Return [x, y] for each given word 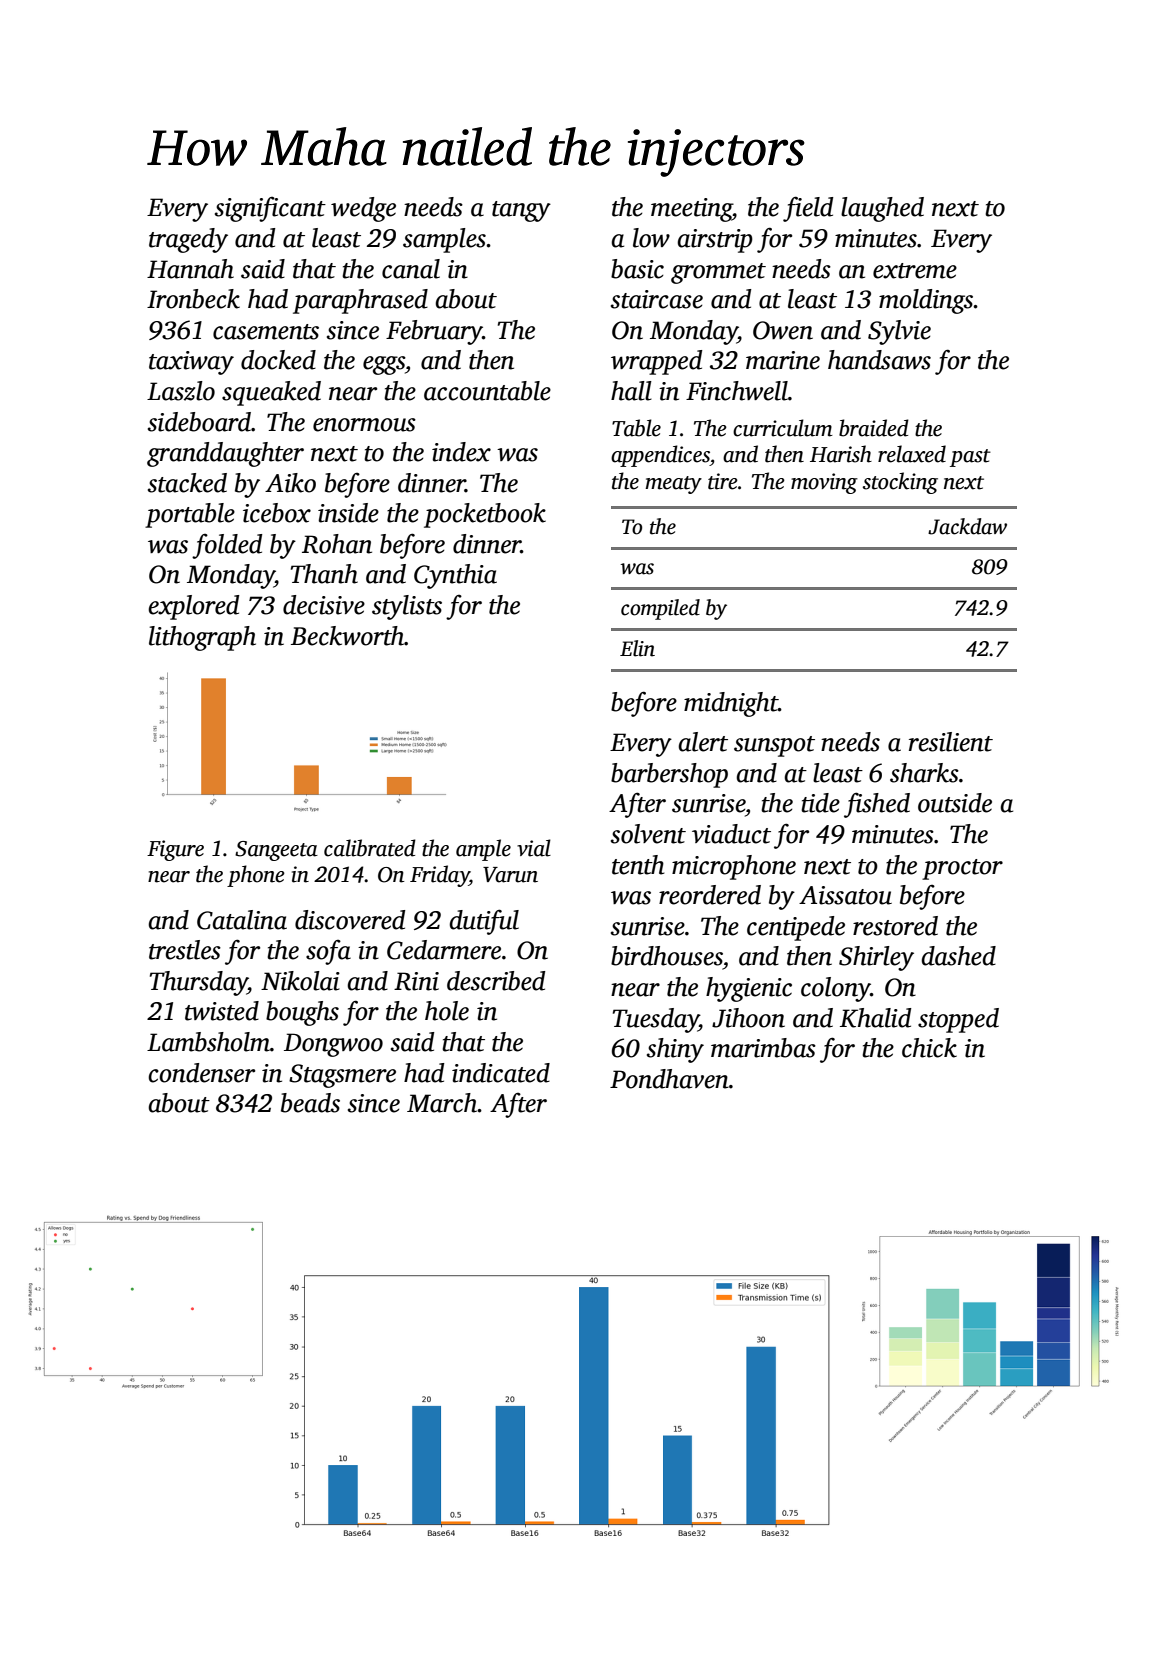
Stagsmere [342, 1076]
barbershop [669, 775]
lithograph [202, 638]
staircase [657, 299]
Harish [841, 454]
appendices [660, 456]
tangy [521, 211]
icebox [277, 513]
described [496, 981]
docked [278, 360]
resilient [951, 742]
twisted [222, 1011]
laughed [882, 209]
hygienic [749, 989]
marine [783, 360]
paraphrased [360, 301]
